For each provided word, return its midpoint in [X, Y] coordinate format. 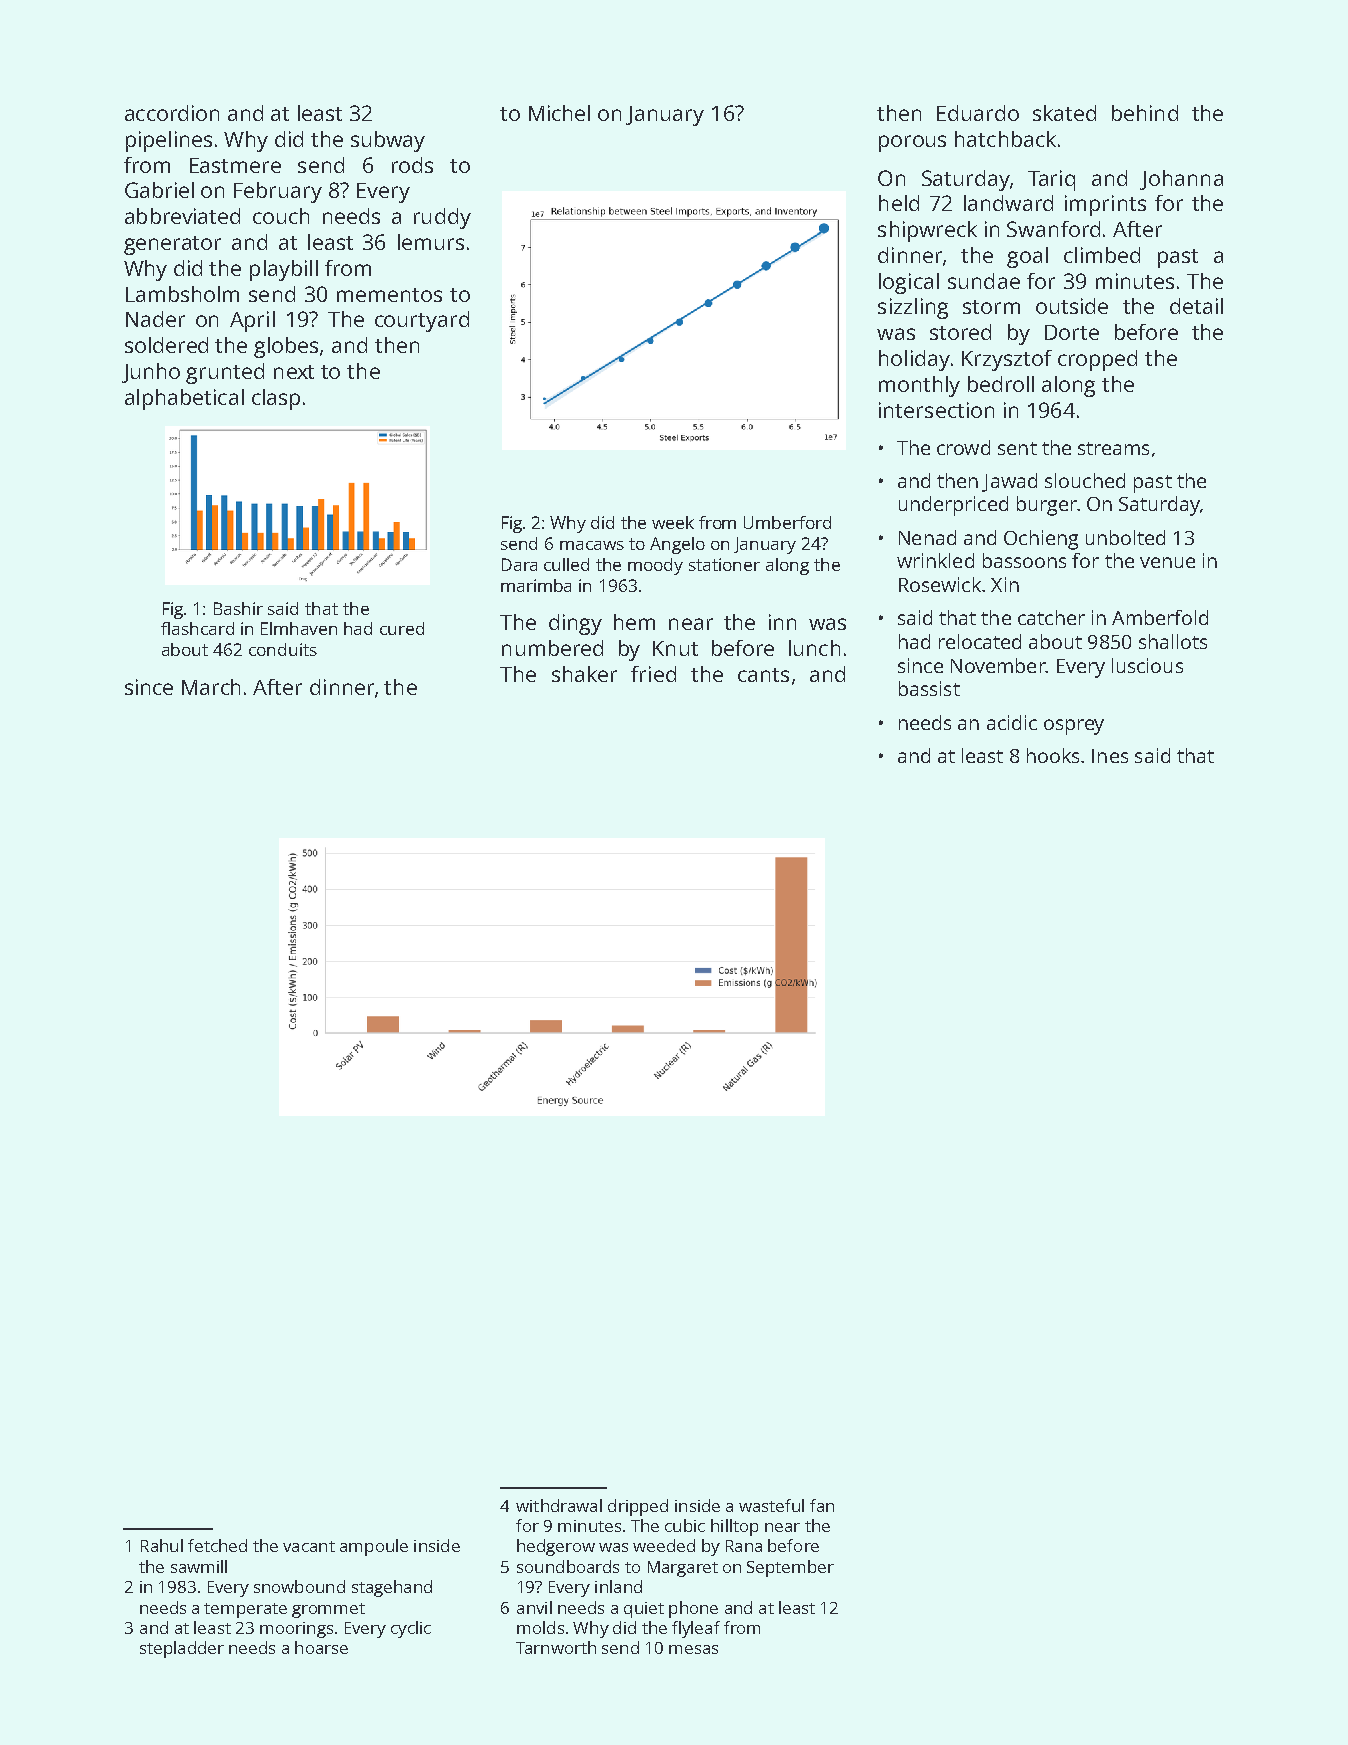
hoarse [321, 1647]
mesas [693, 1649]
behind [1145, 113]
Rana [744, 1546]
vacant [309, 1546]
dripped [638, 1507]
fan [822, 1505]
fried [653, 674]
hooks [1053, 755]
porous [912, 143]
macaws [592, 545]
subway [388, 141]
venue [1167, 562]
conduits [283, 649]
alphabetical [184, 399]
